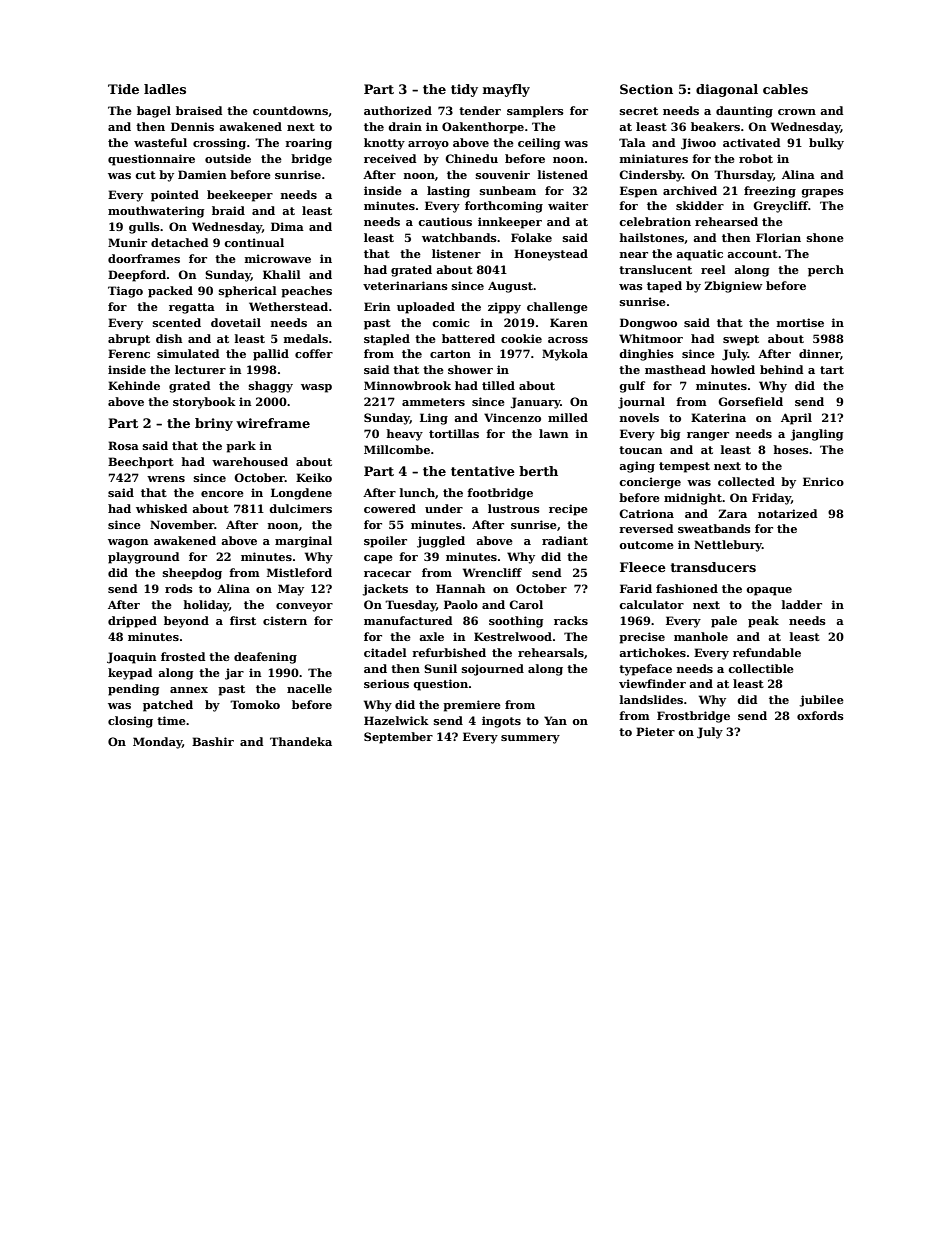 This document has height=1233, width=952. What do you see at coordinates (309, 688) in the document?
I see `nacelle` at bounding box center [309, 688].
